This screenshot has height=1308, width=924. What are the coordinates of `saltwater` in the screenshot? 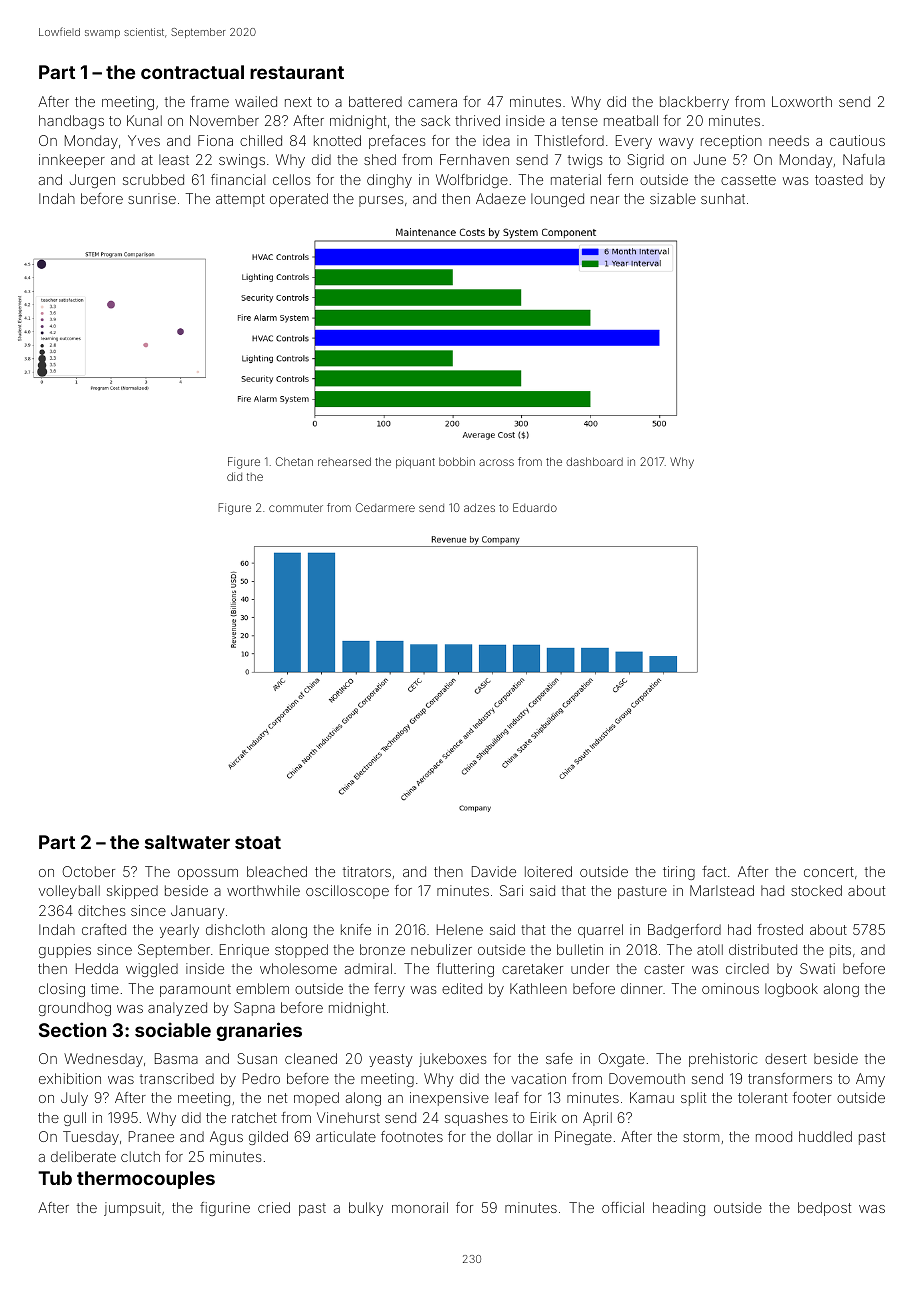 It's located at (187, 842).
